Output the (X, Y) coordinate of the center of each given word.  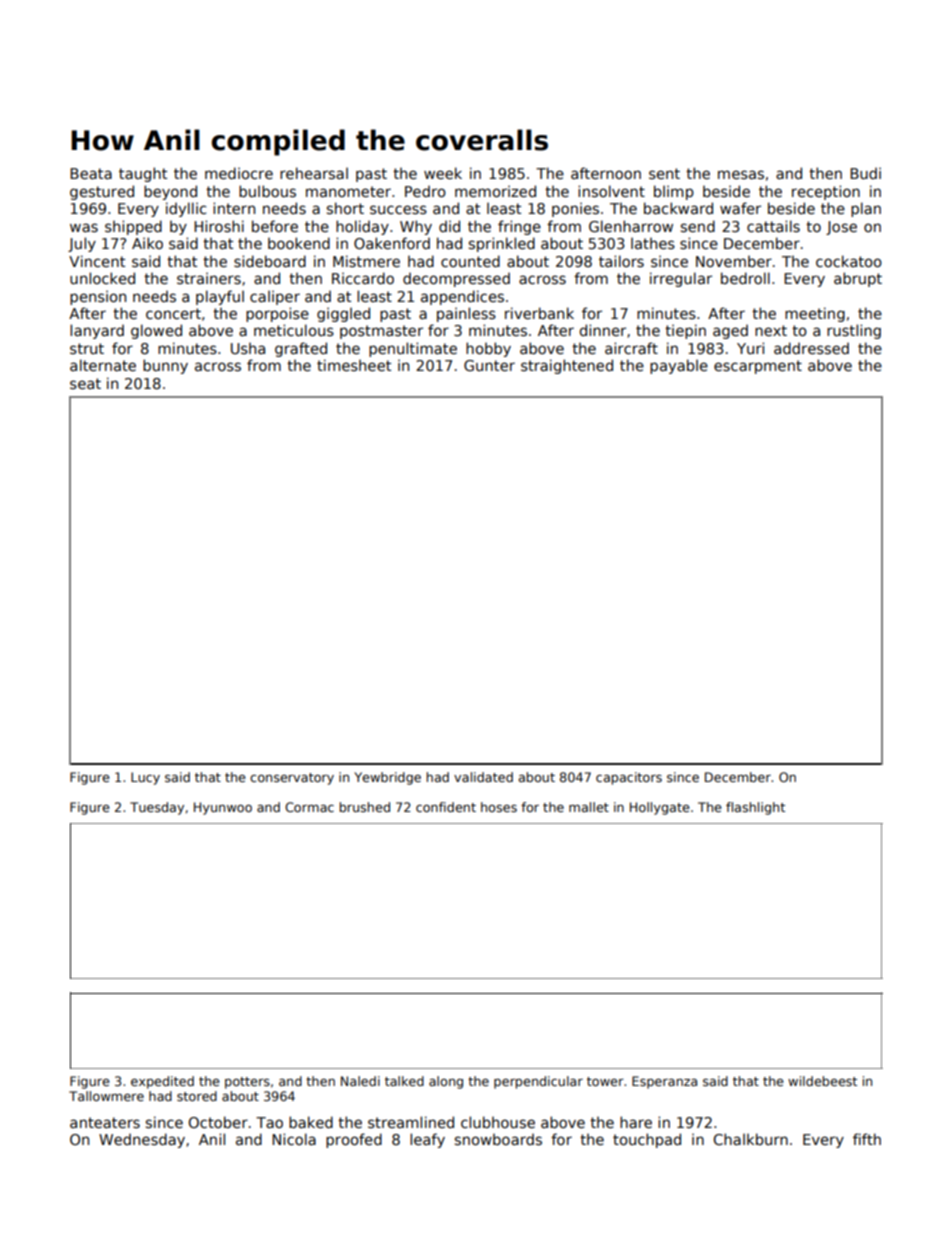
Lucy (145, 778)
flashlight (755, 808)
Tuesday (157, 808)
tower (605, 1081)
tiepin (685, 331)
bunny (165, 366)
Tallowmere (106, 1096)
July (82, 244)
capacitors (629, 778)
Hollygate (660, 808)
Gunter (489, 365)
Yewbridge (387, 778)
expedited (162, 1082)
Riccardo (363, 278)
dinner (603, 330)
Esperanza (664, 1082)
